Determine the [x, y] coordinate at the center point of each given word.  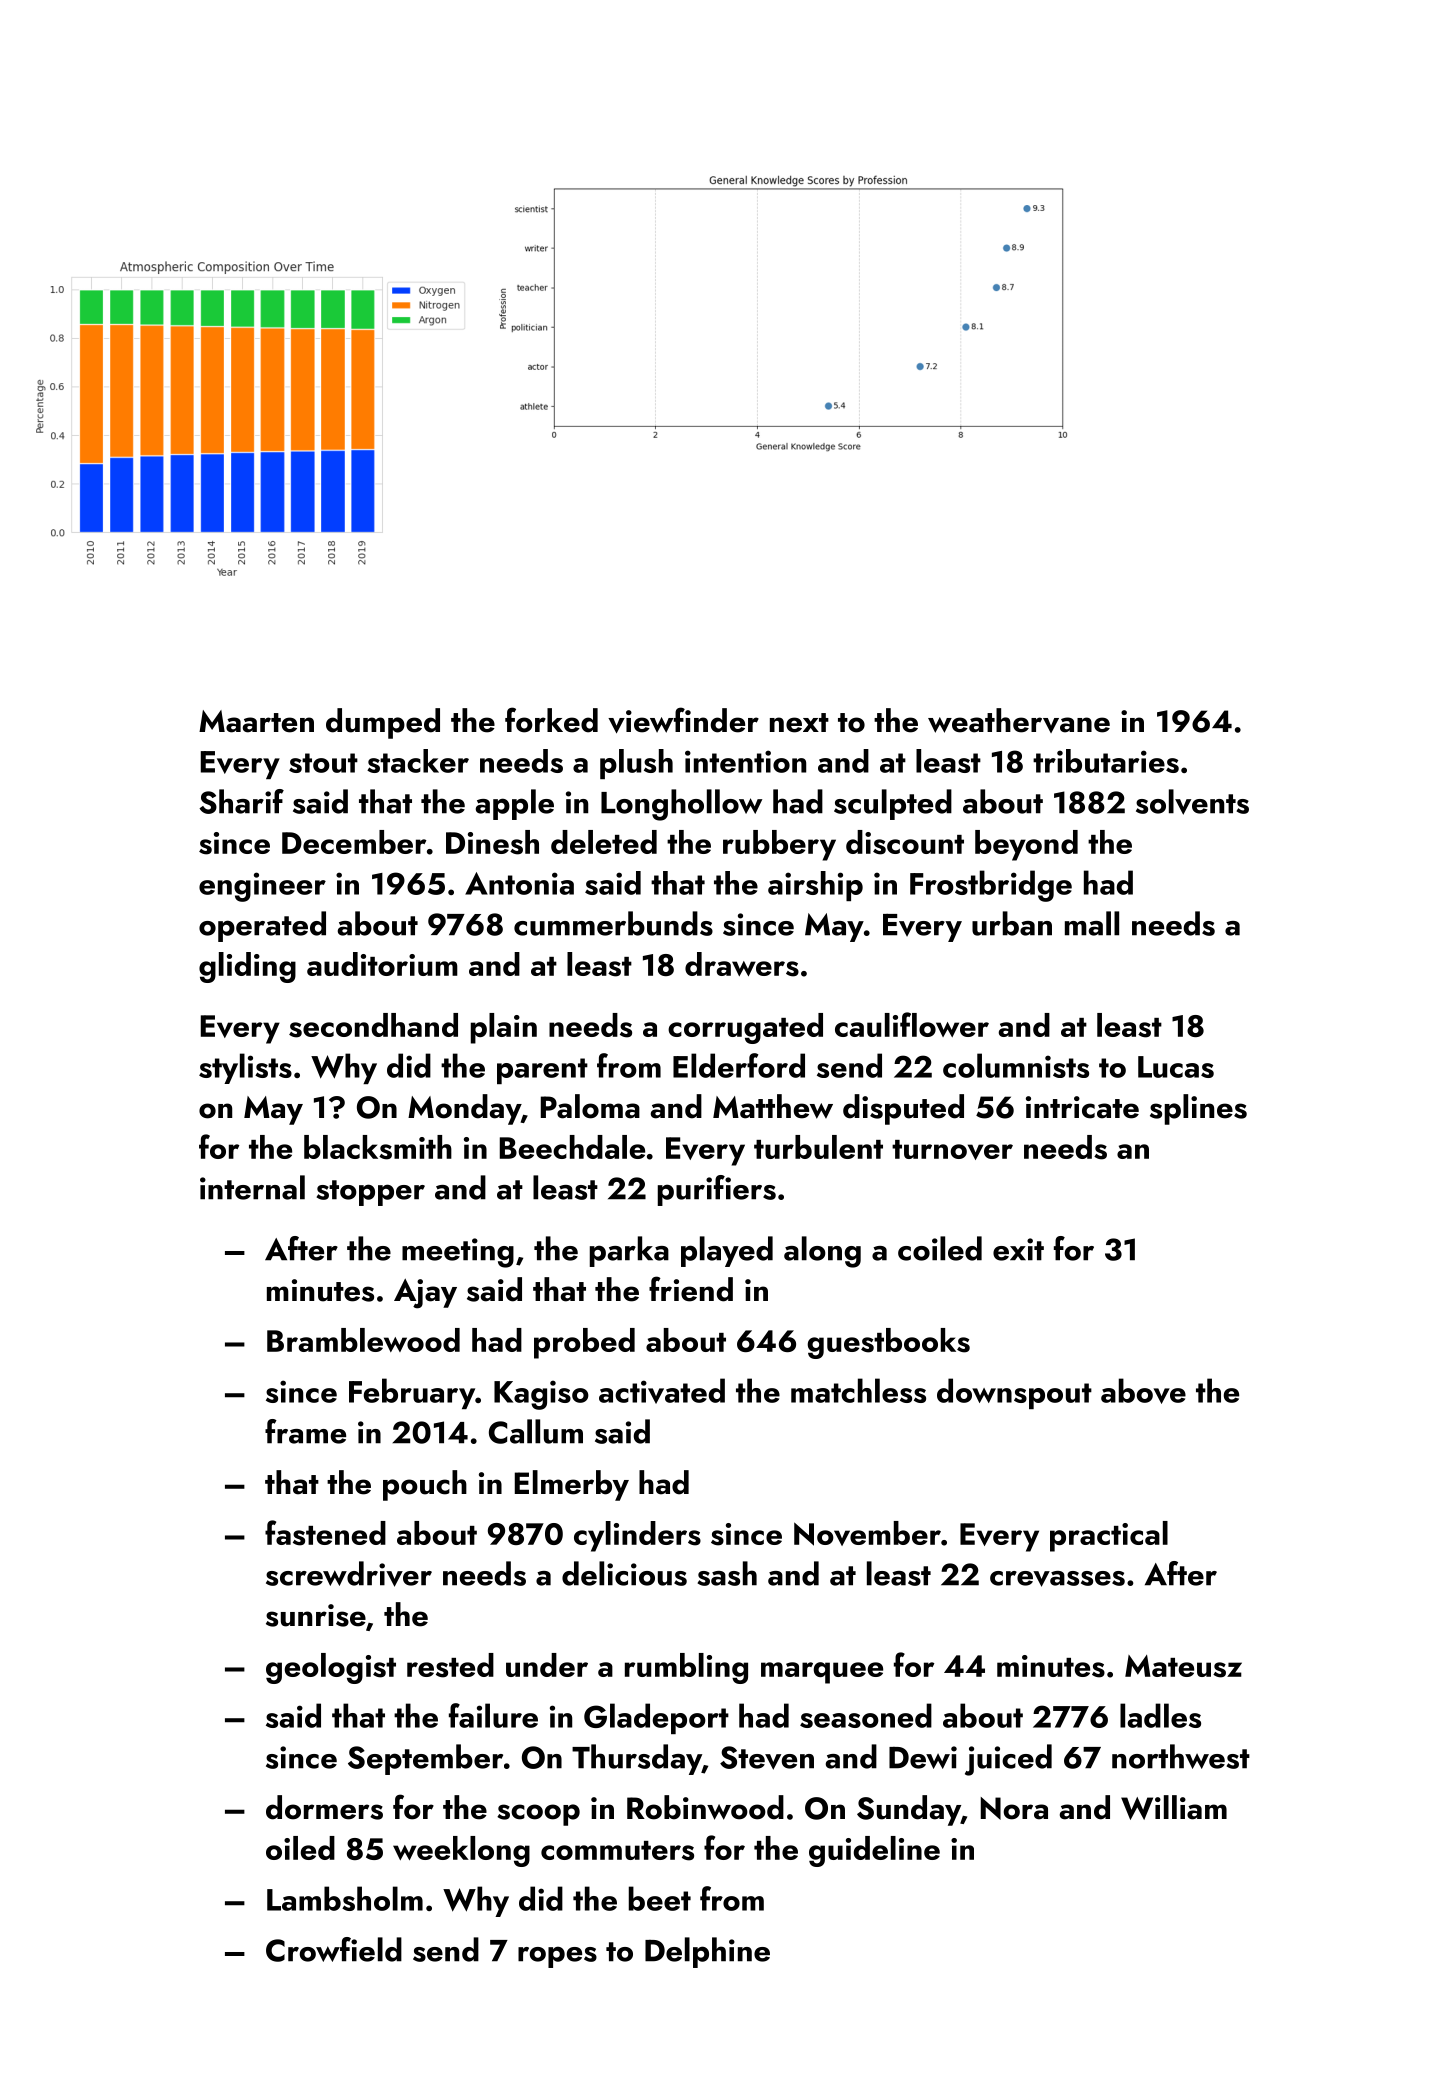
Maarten [256, 721]
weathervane [1019, 720]
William [1174, 1807]
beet [660, 1898]
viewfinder [683, 720]
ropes [557, 1957]
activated [662, 1391]
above [1143, 1391]
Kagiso [541, 1395]
